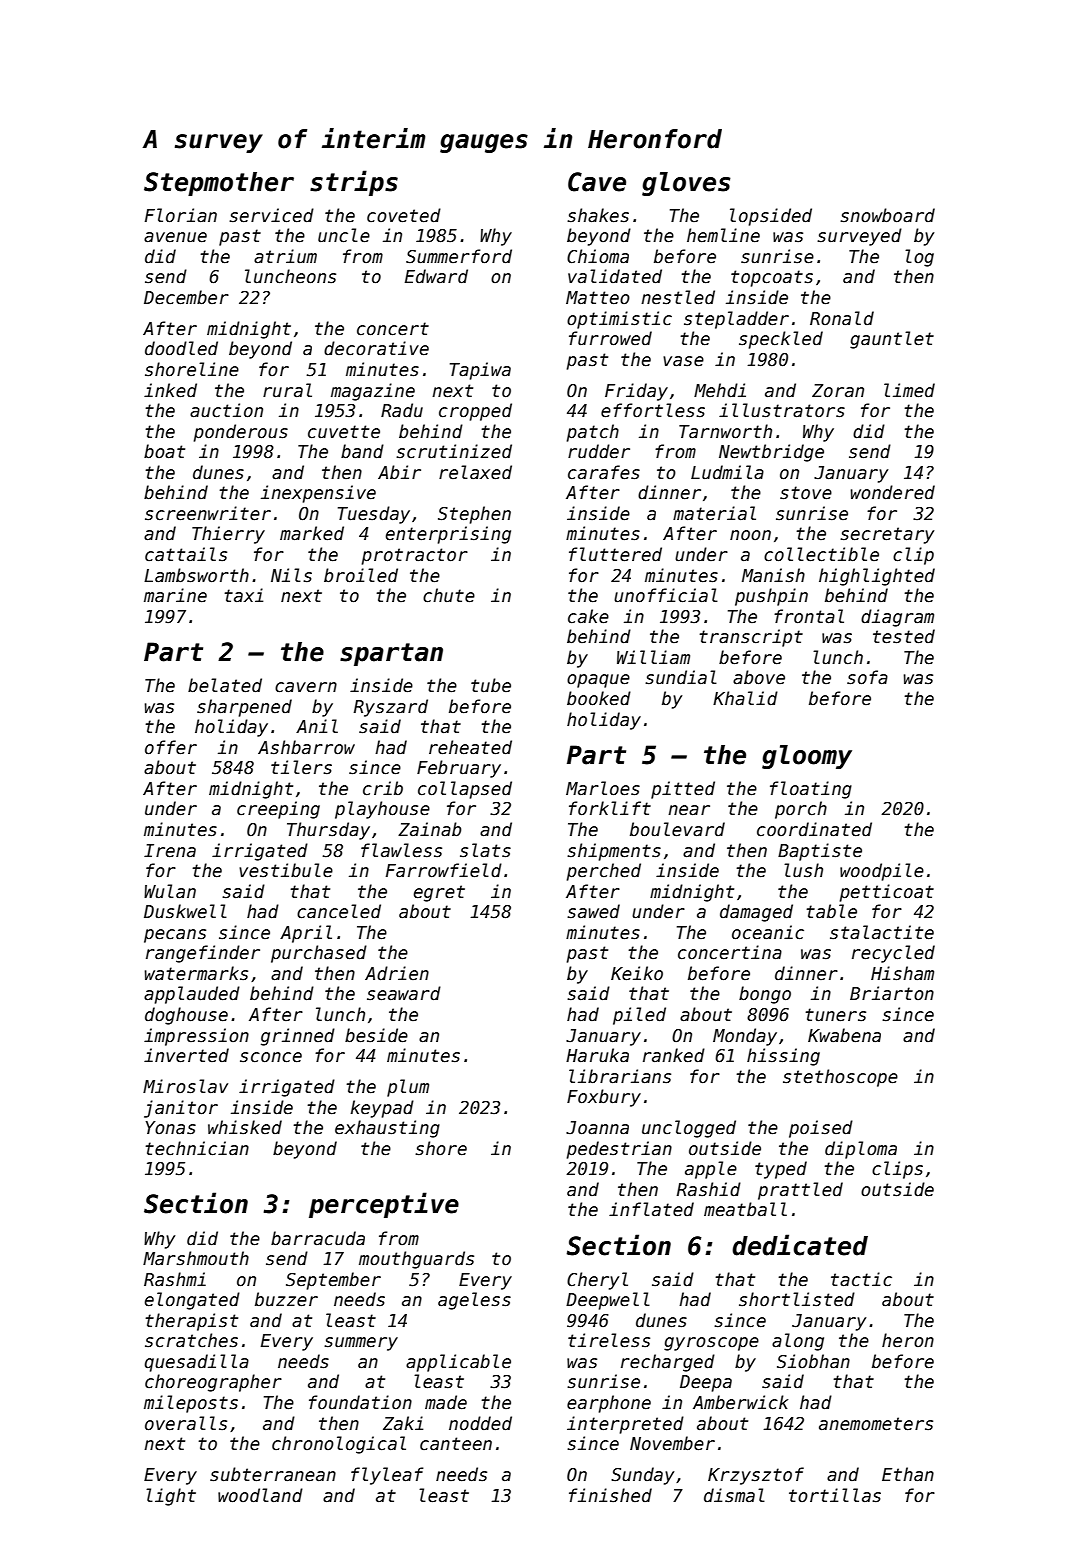  What do you see at coordinates (317, 726) in the page?
I see `Anil` at bounding box center [317, 726].
